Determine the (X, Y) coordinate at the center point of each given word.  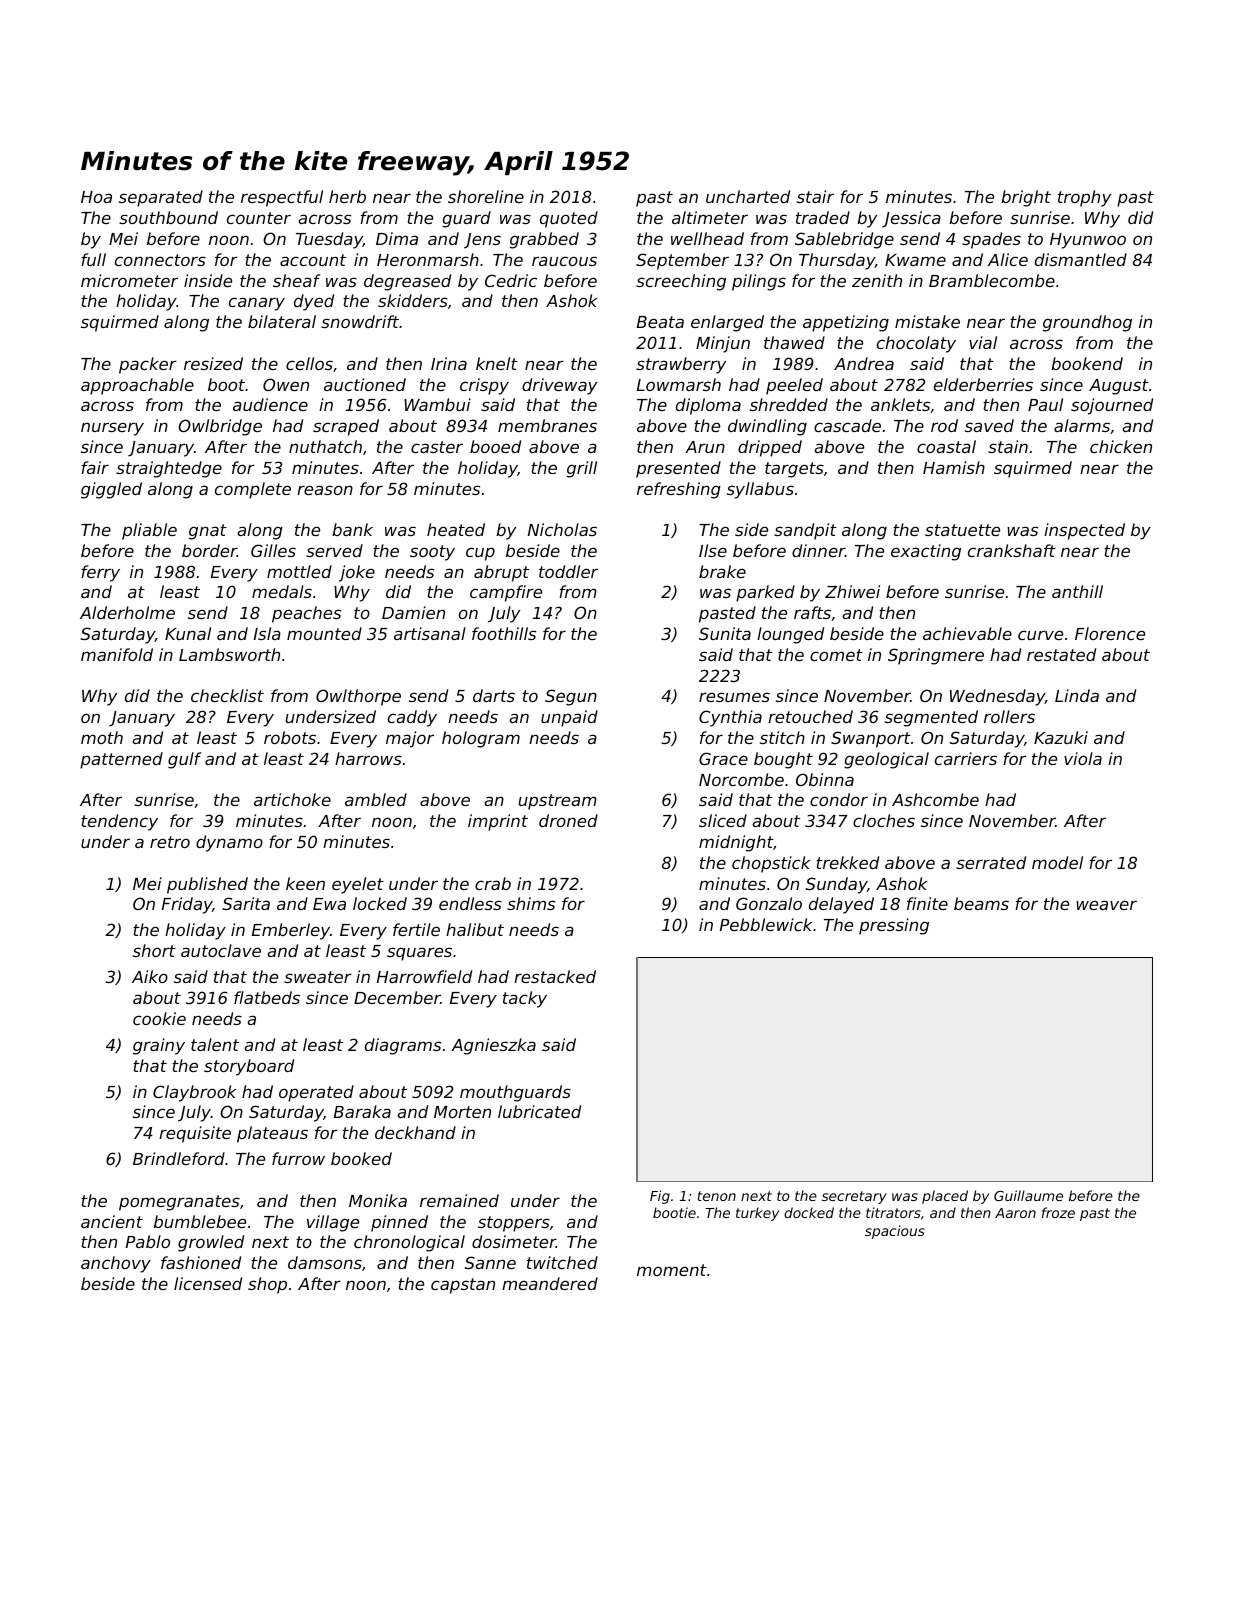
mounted (324, 633)
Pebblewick (766, 924)
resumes (734, 697)
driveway (559, 386)
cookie (159, 1018)
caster (437, 447)
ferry (100, 573)
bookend (1087, 363)
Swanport (871, 739)
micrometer (129, 280)
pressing (894, 926)
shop (267, 1285)
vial (983, 342)
